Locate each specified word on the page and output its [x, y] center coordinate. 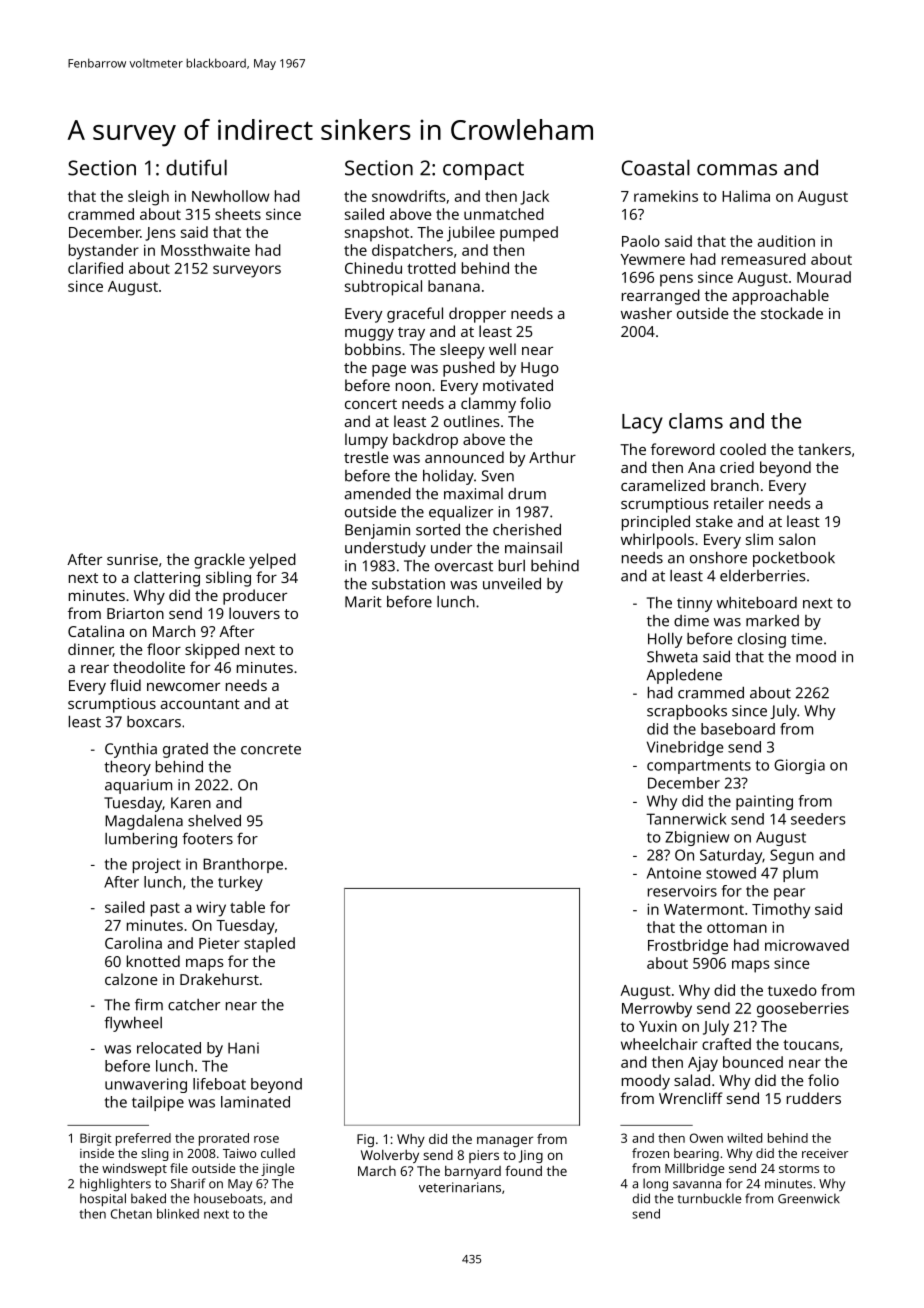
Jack [534, 197]
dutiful [196, 167]
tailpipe [158, 1103]
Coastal [656, 167]
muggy [369, 335]
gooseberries [803, 1010]
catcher [194, 1005]
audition [786, 241]
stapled [269, 945]
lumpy [366, 441]
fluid [125, 685]
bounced [753, 1062]
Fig [365, 1140]
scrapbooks [687, 712]
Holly [665, 640]
